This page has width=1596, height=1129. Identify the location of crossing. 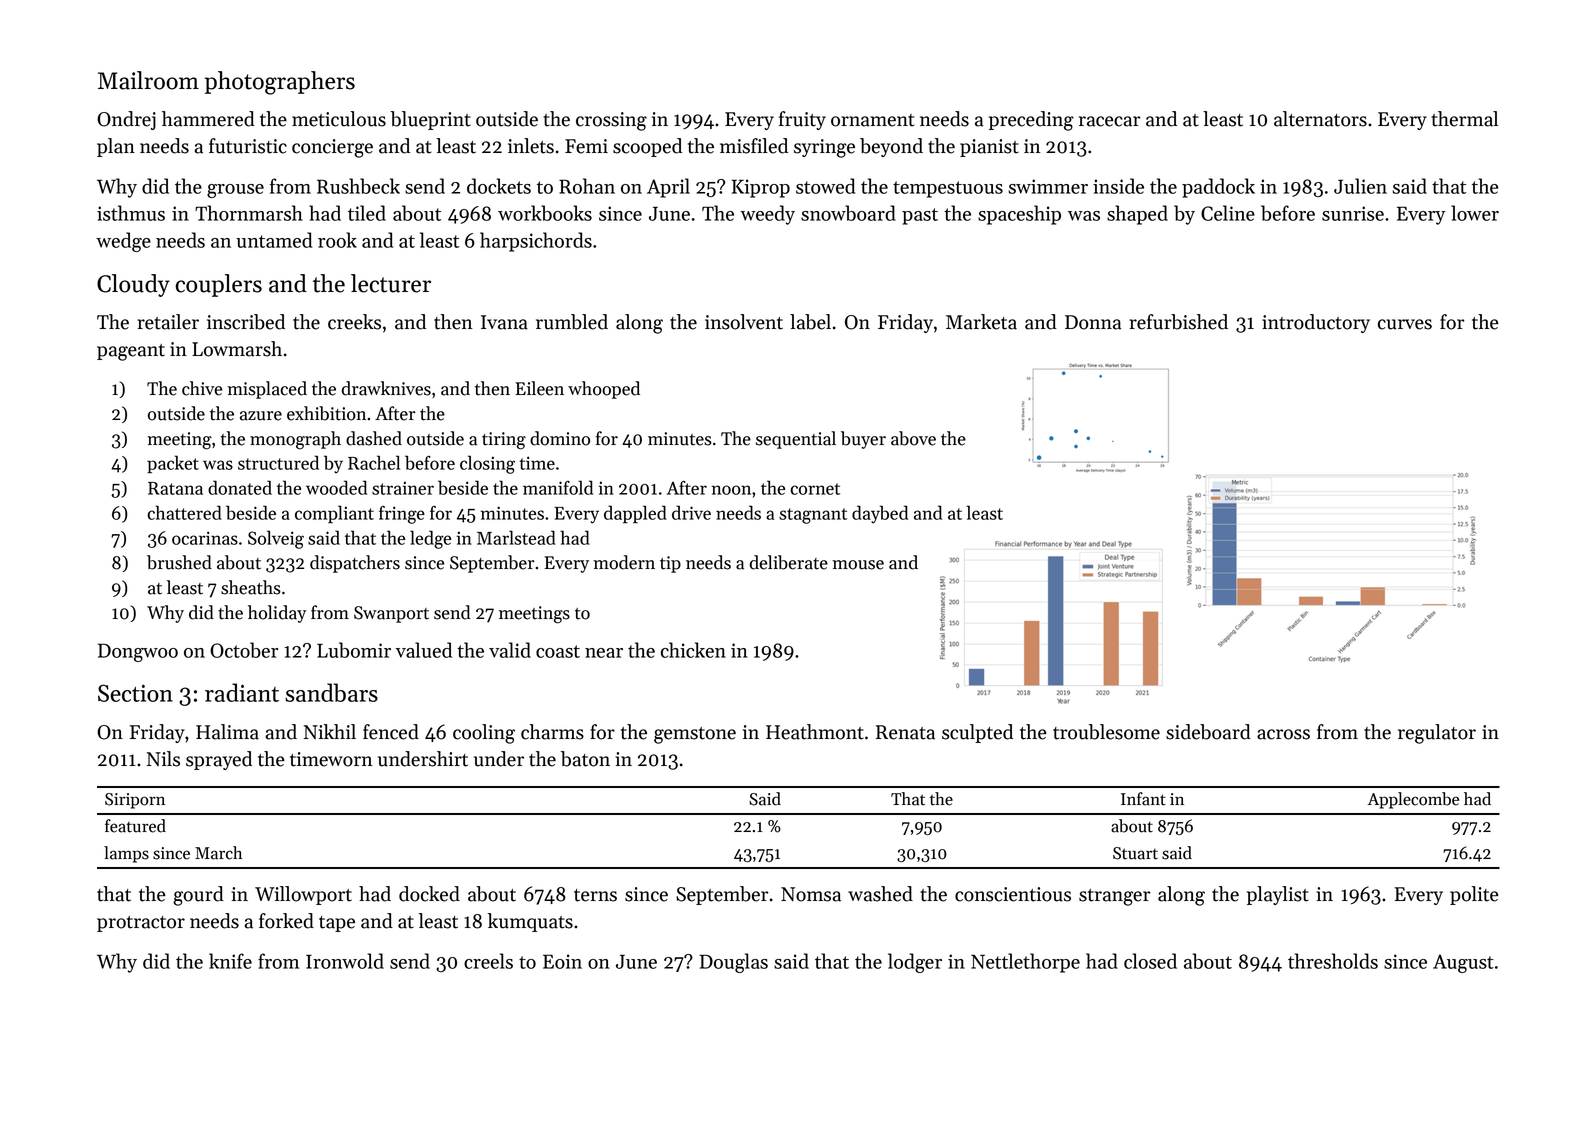
(611, 121).
